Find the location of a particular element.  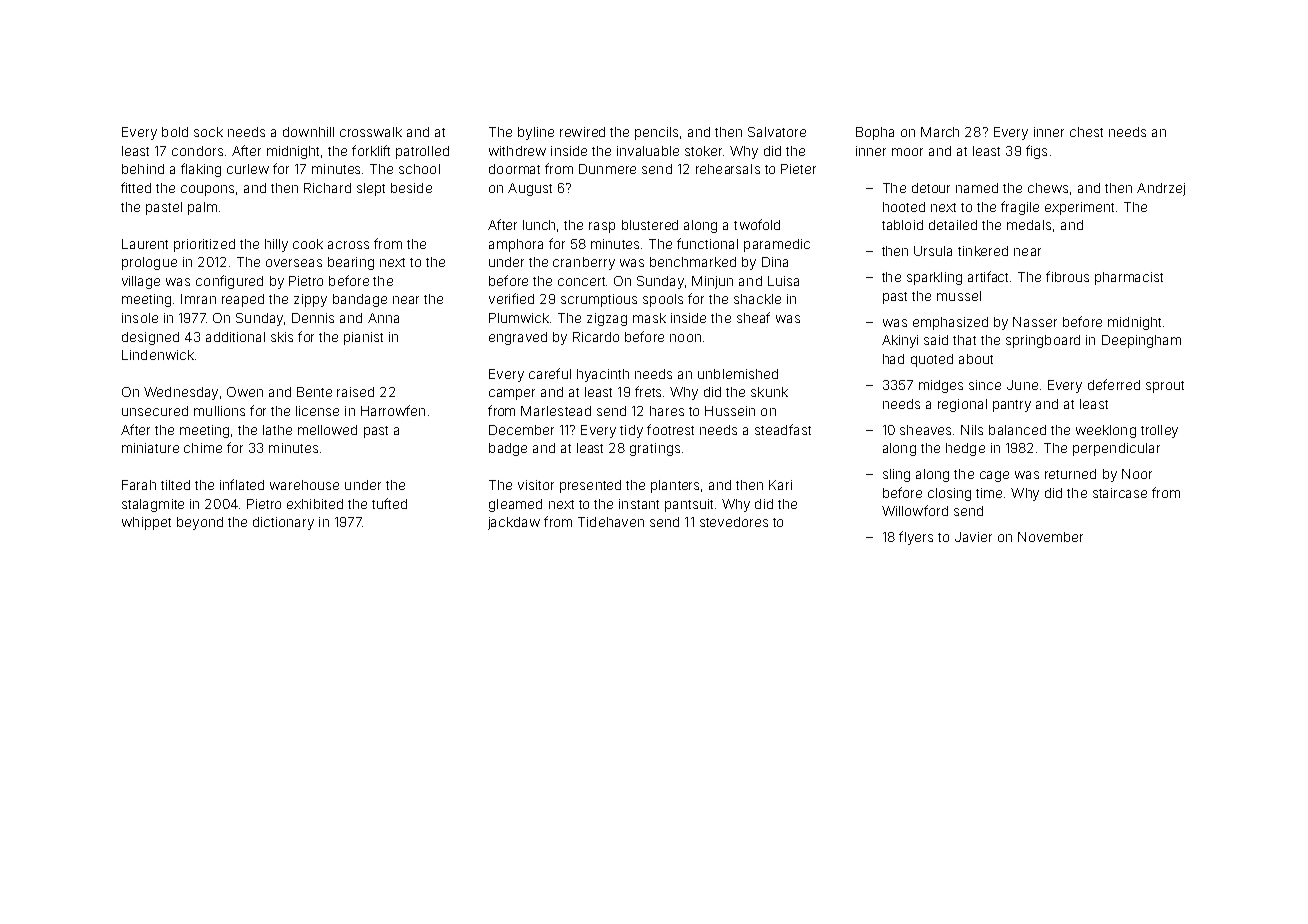

bold is located at coordinates (175, 132).
